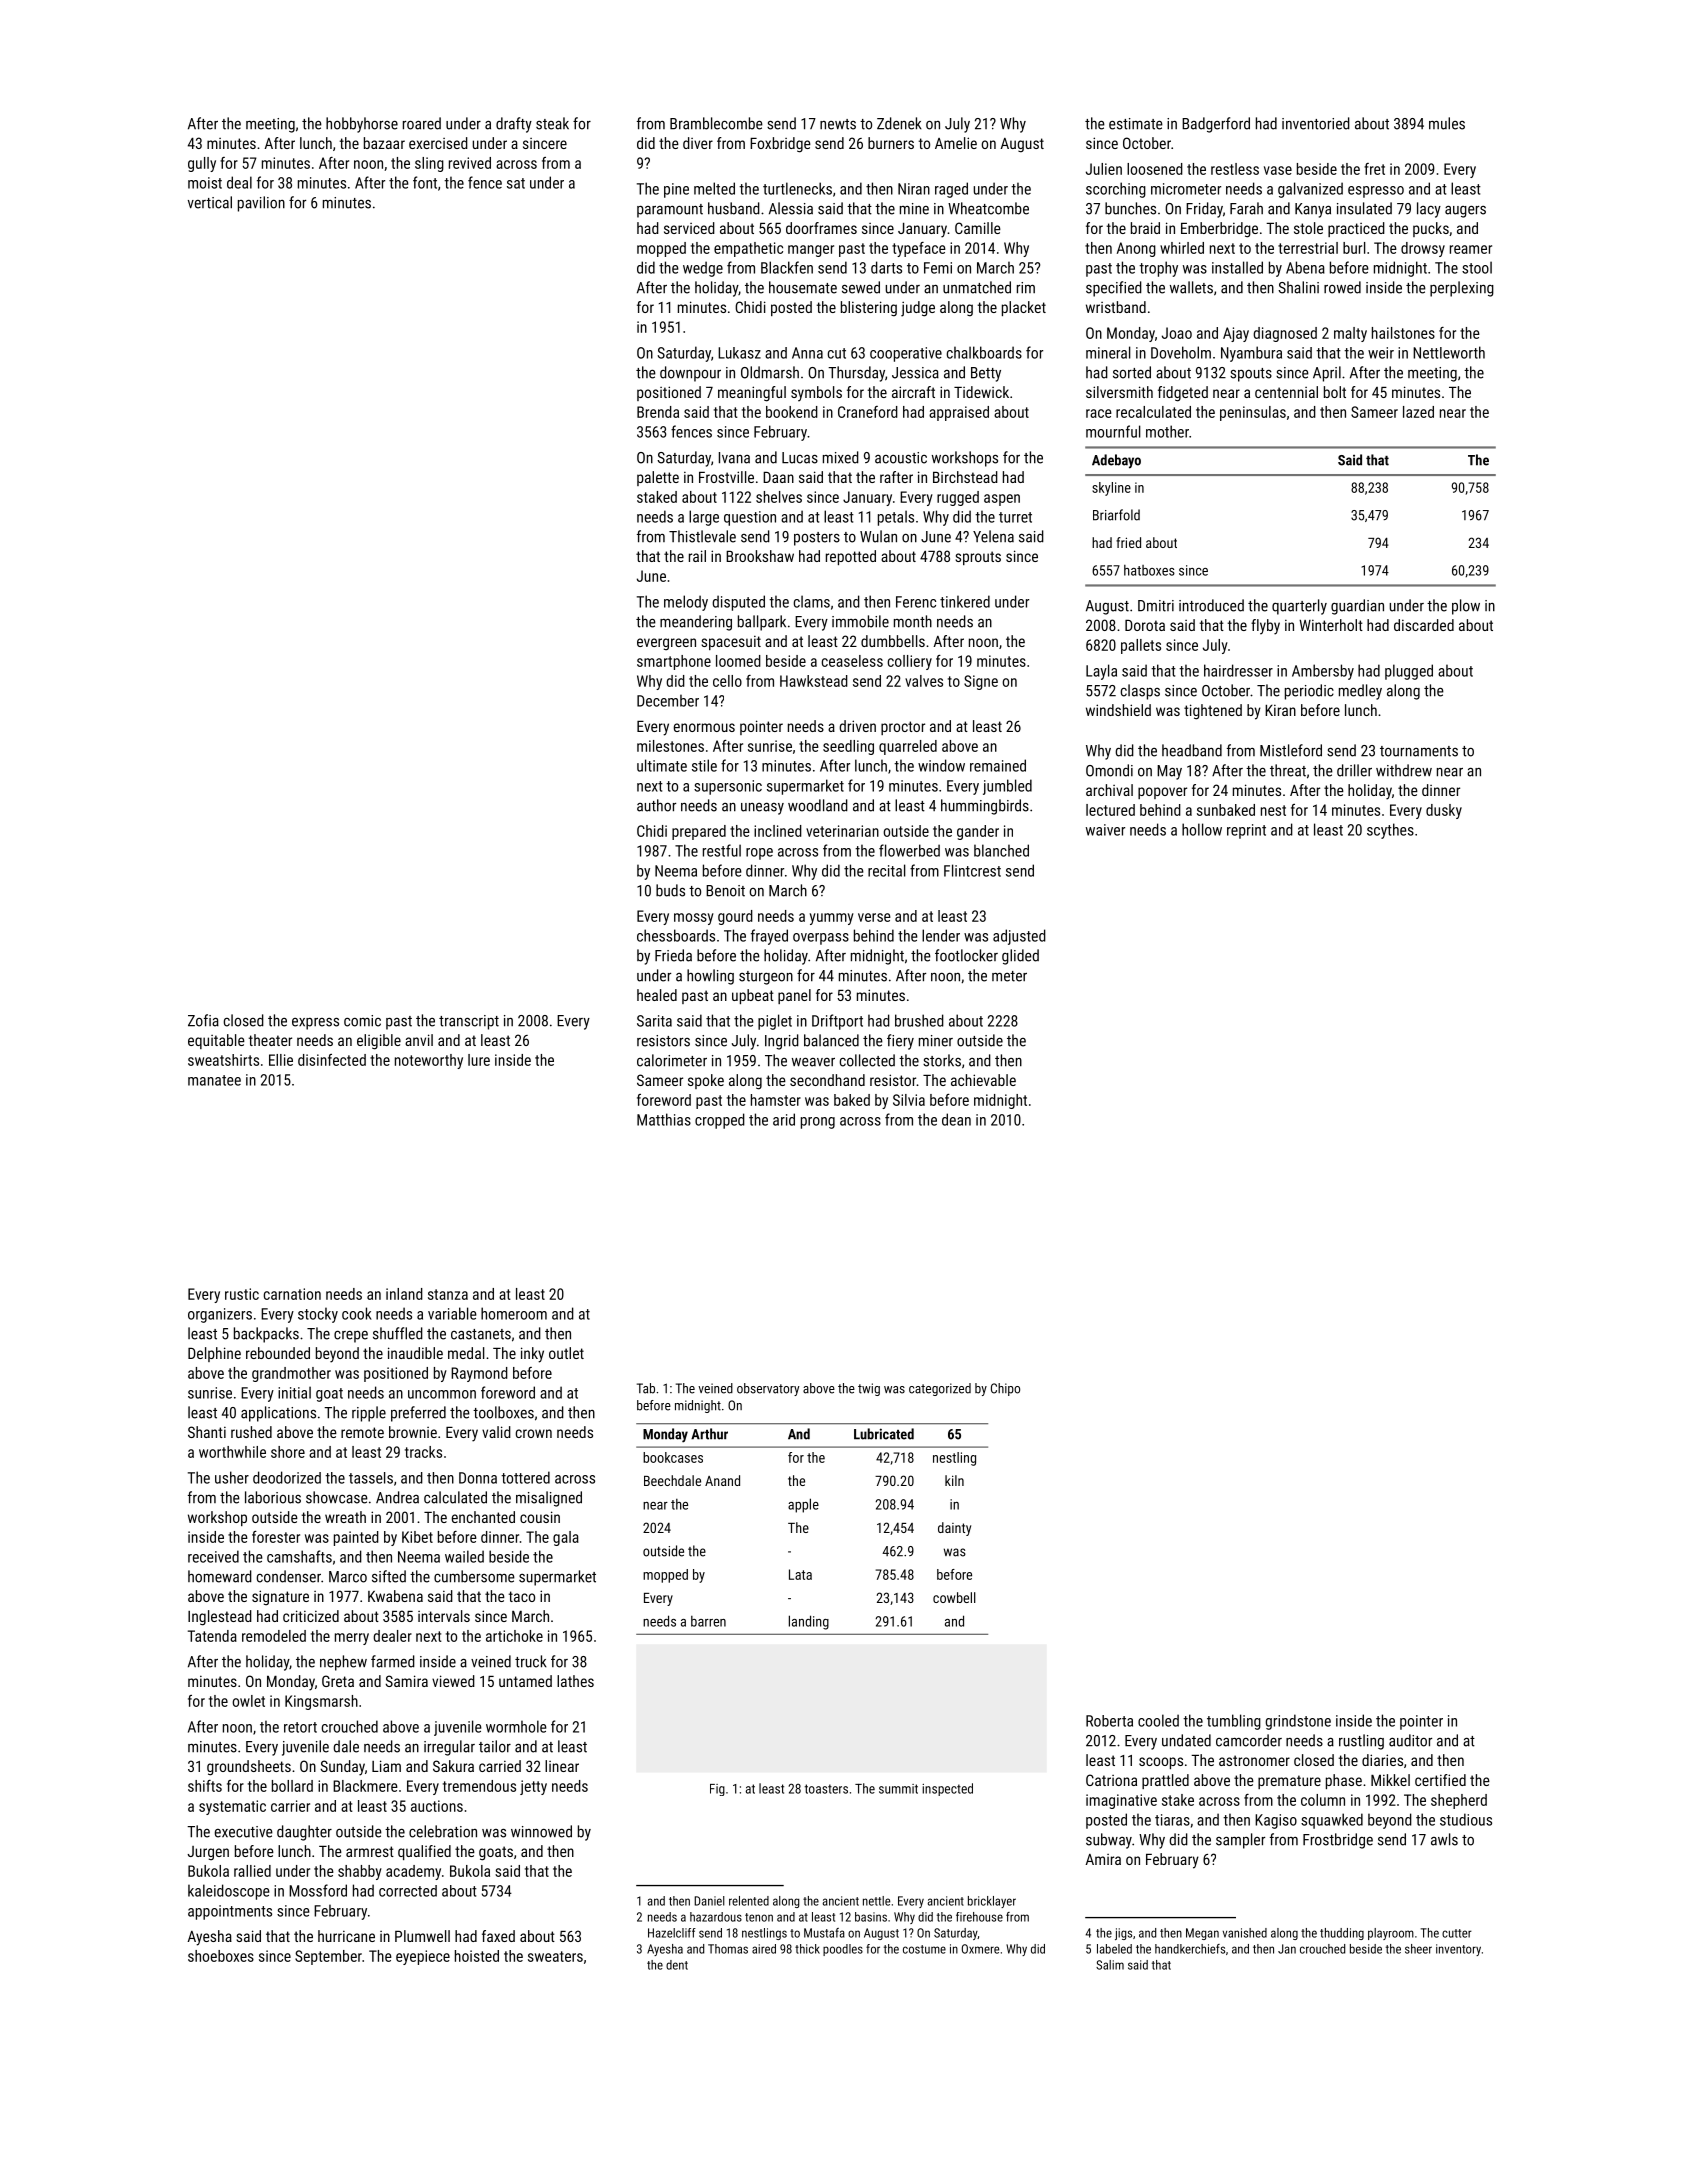 This page has width=1683, height=2178. I want to click on burners, so click(891, 143).
